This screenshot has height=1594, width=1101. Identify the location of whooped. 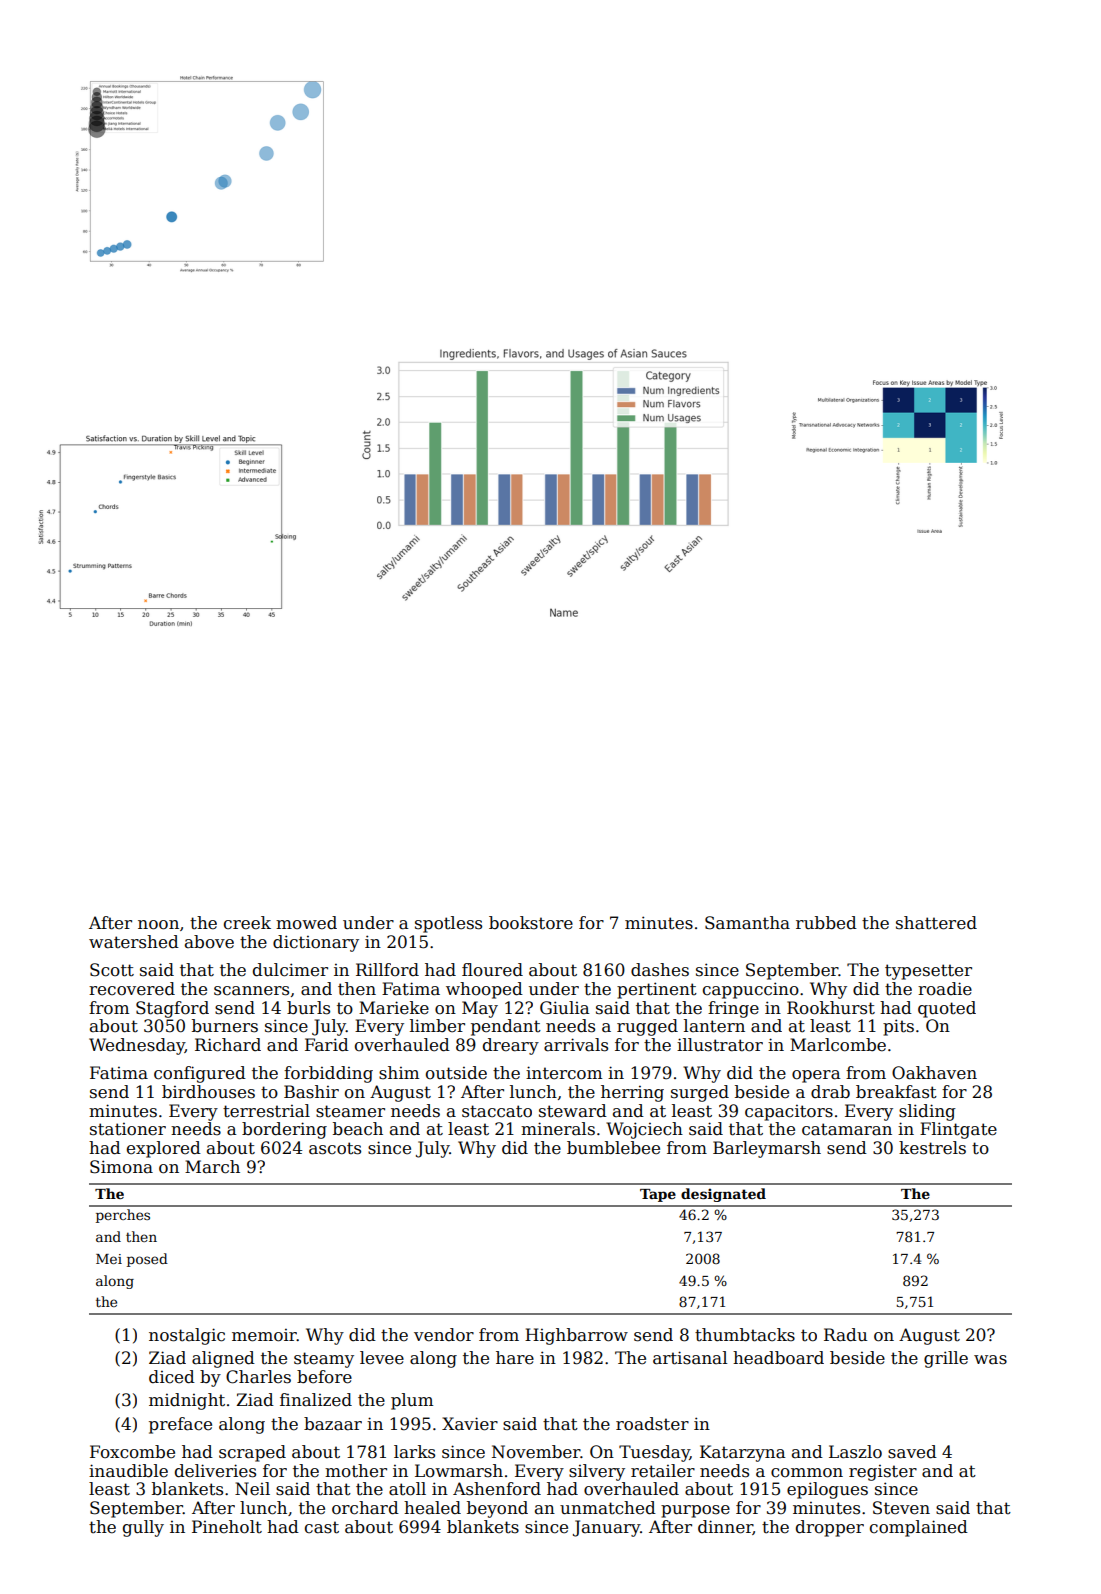
(484, 990).
